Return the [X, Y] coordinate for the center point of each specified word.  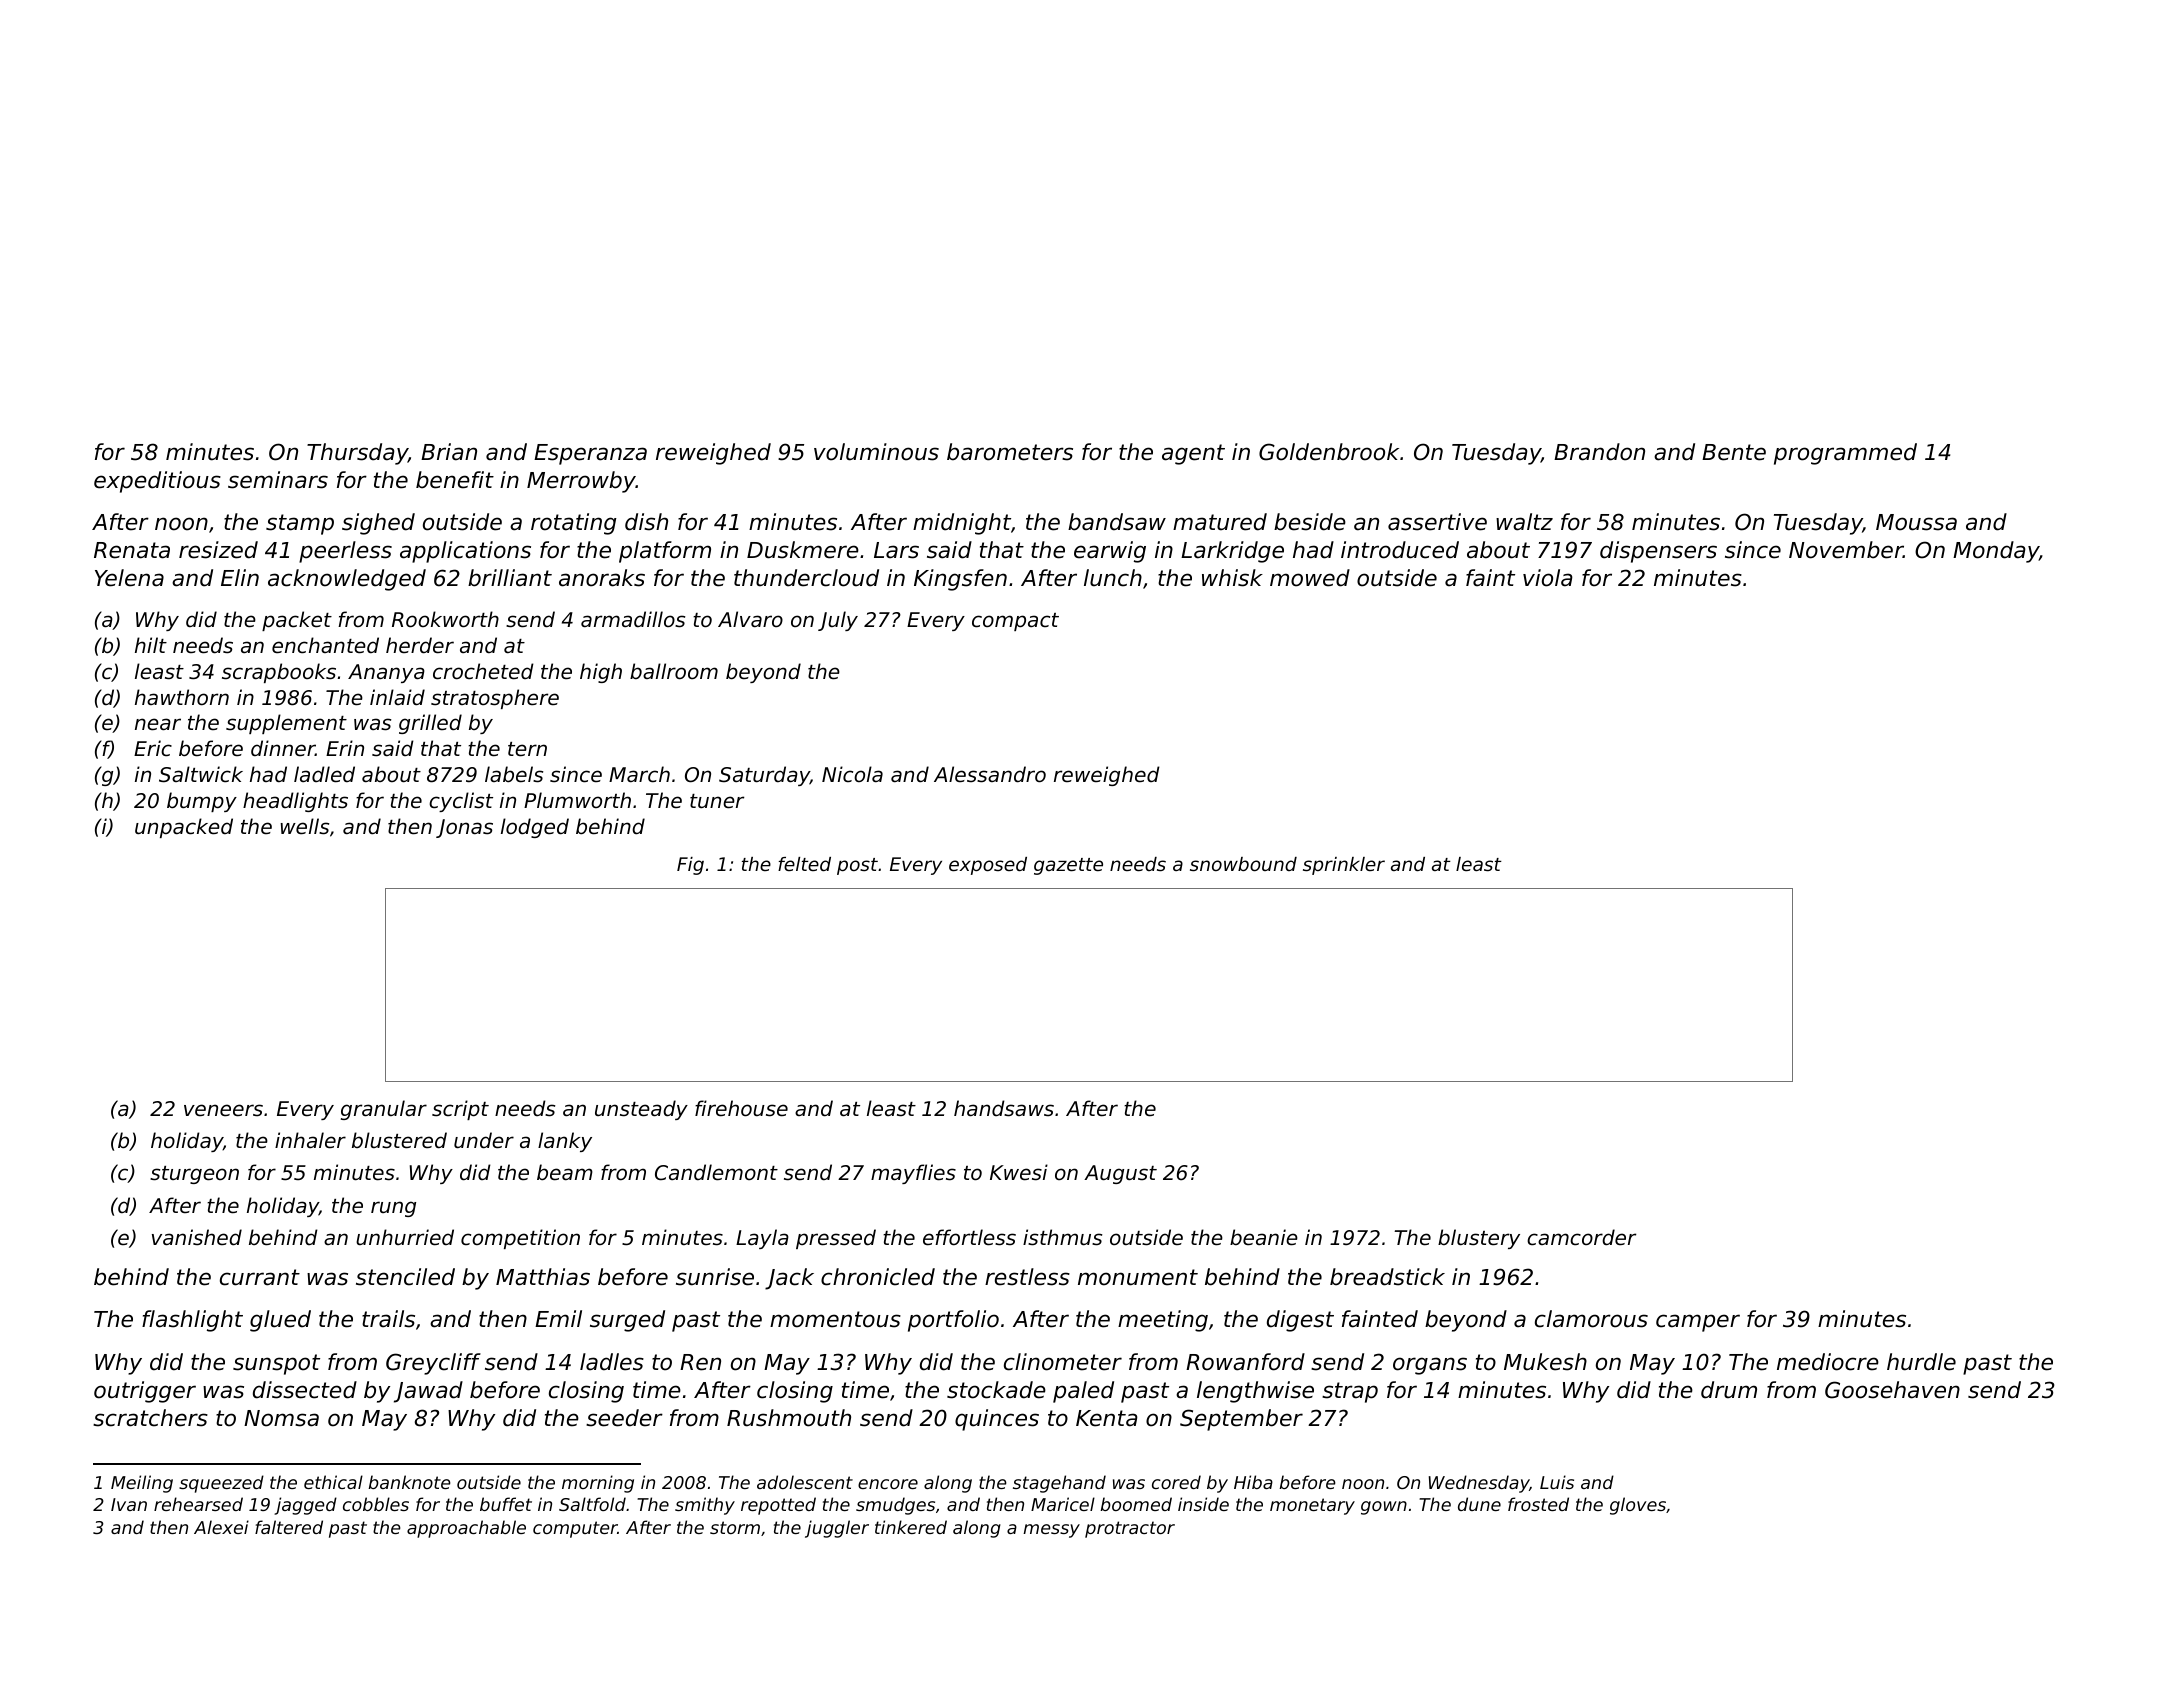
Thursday [357, 454]
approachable [466, 1529]
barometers [1010, 452]
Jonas [464, 828]
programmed [1845, 454]
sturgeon [194, 1175]
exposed [988, 866]
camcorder [1581, 1237]
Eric [153, 748]
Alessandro [990, 774]
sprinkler [1344, 866]
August [1120, 1174]
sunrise [715, 1277]
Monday [1996, 552]
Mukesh [1545, 1362]
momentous [835, 1319]
